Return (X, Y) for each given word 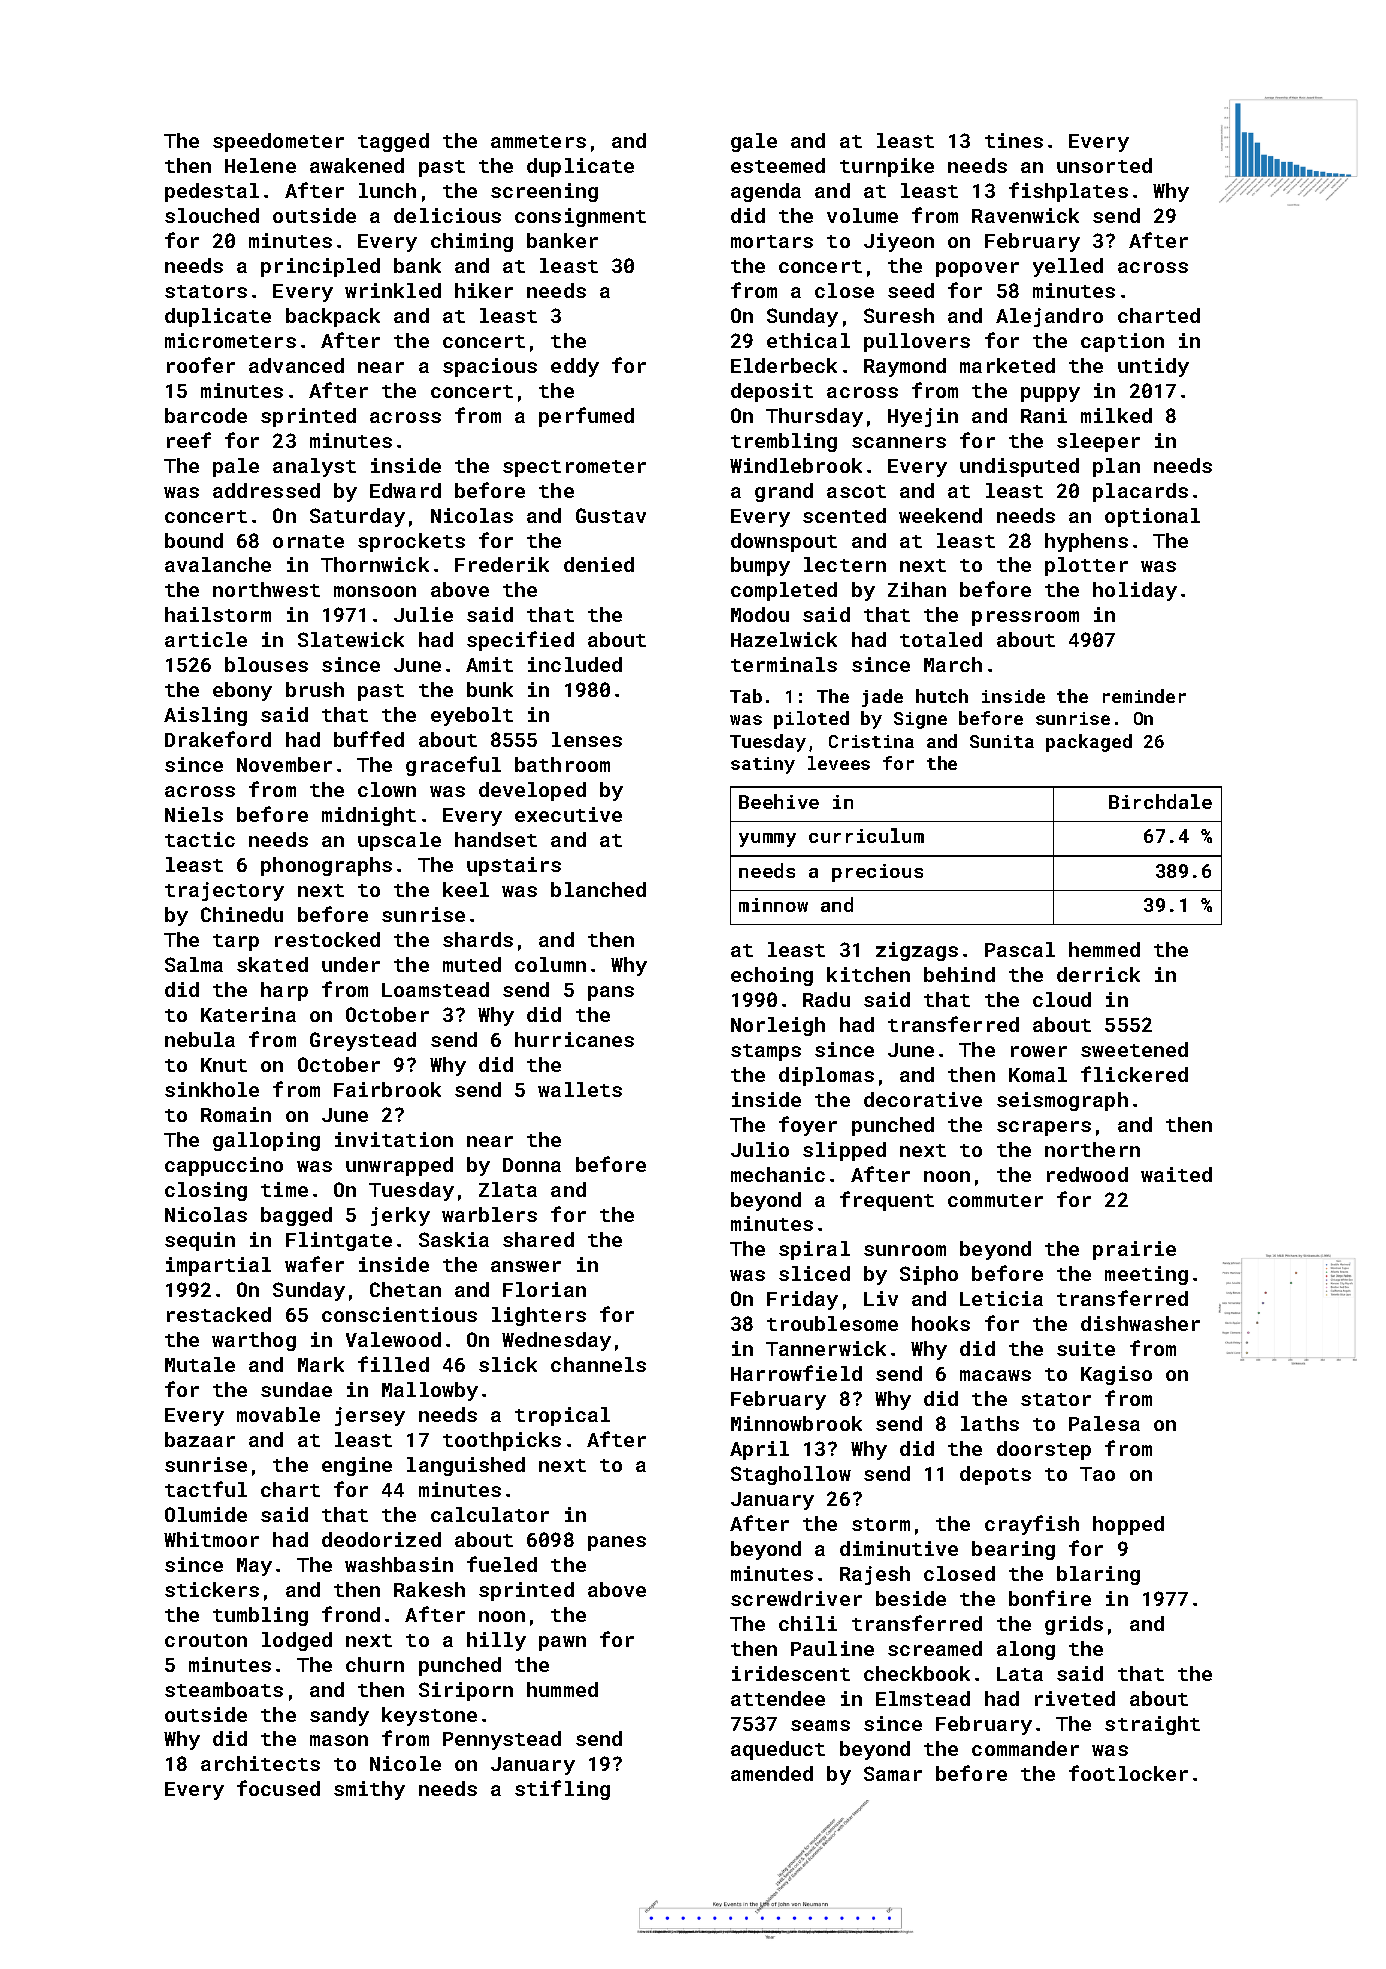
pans (611, 993)
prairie (1134, 1250)
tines (1014, 140)
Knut (224, 1065)
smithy (369, 1790)
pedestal (212, 192)
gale (754, 142)
